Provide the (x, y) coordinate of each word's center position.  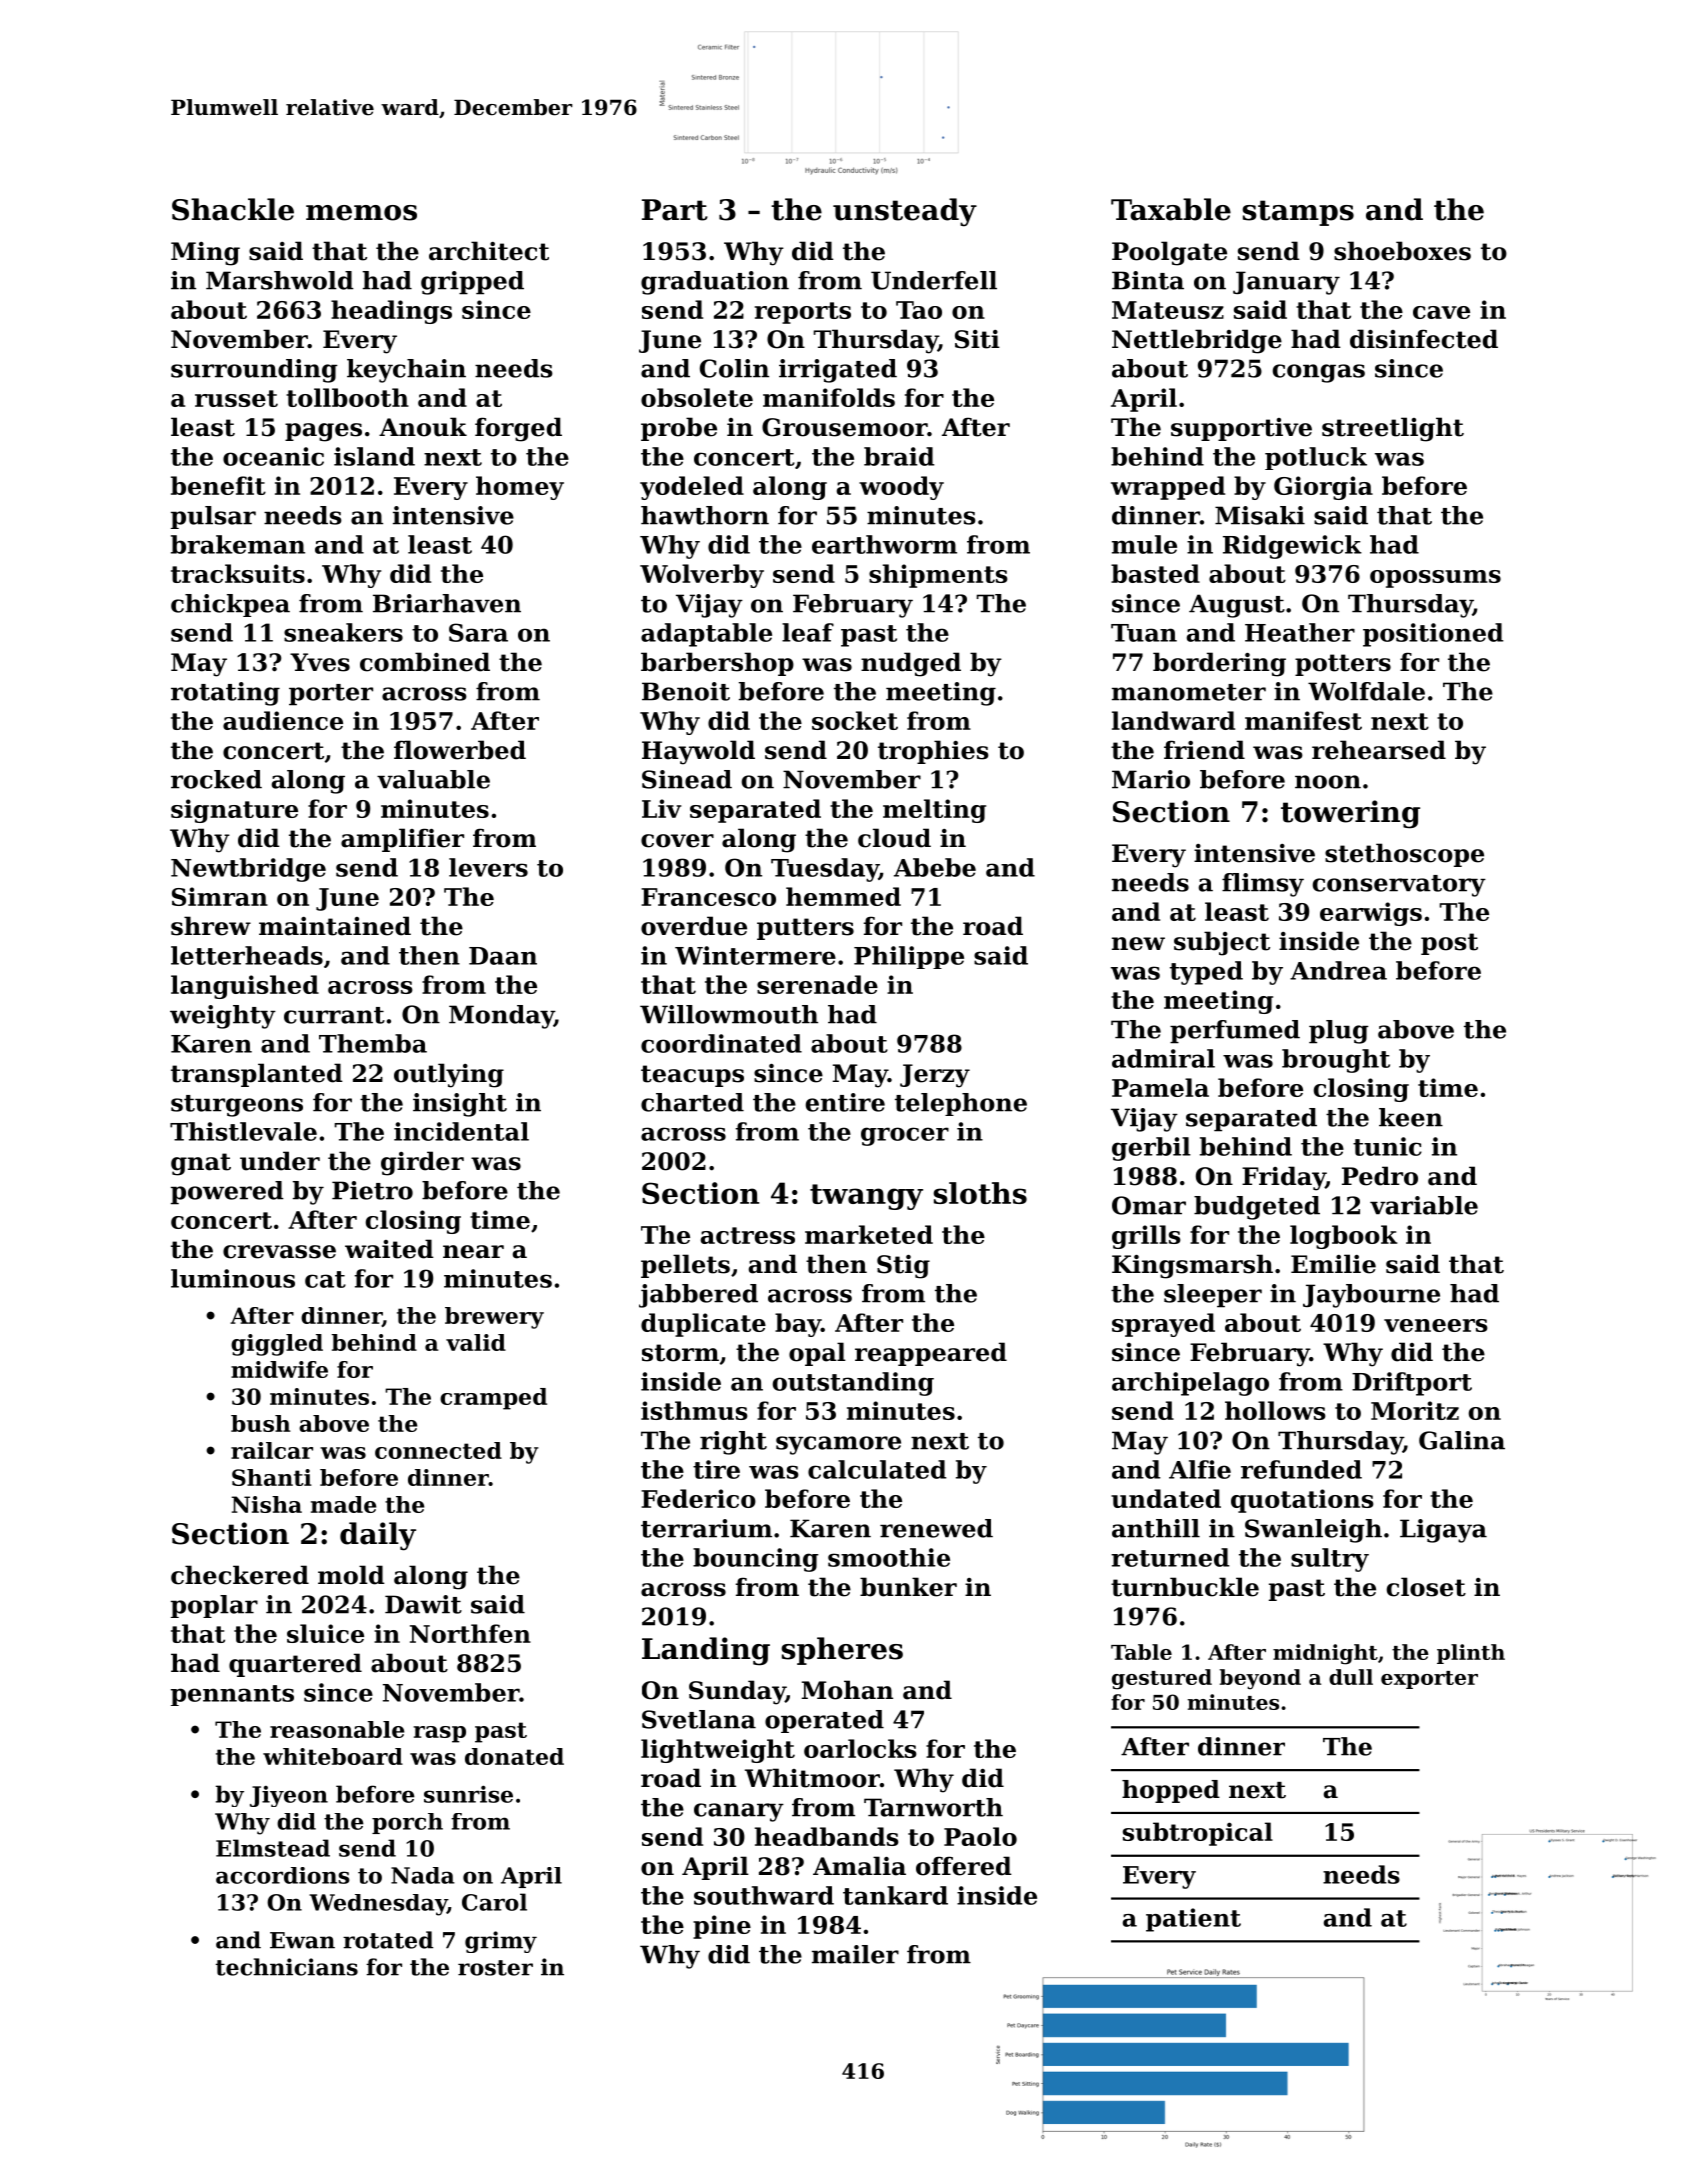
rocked (216, 779)
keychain (406, 371)
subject (1222, 943)
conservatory (1399, 886)
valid (476, 1342)
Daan (503, 956)
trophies (933, 752)
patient (1193, 1920)
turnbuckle (1185, 1587)
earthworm (884, 544)
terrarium (706, 1528)
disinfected (1424, 339)
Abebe (935, 867)
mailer (855, 1954)
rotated (388, 1940)
